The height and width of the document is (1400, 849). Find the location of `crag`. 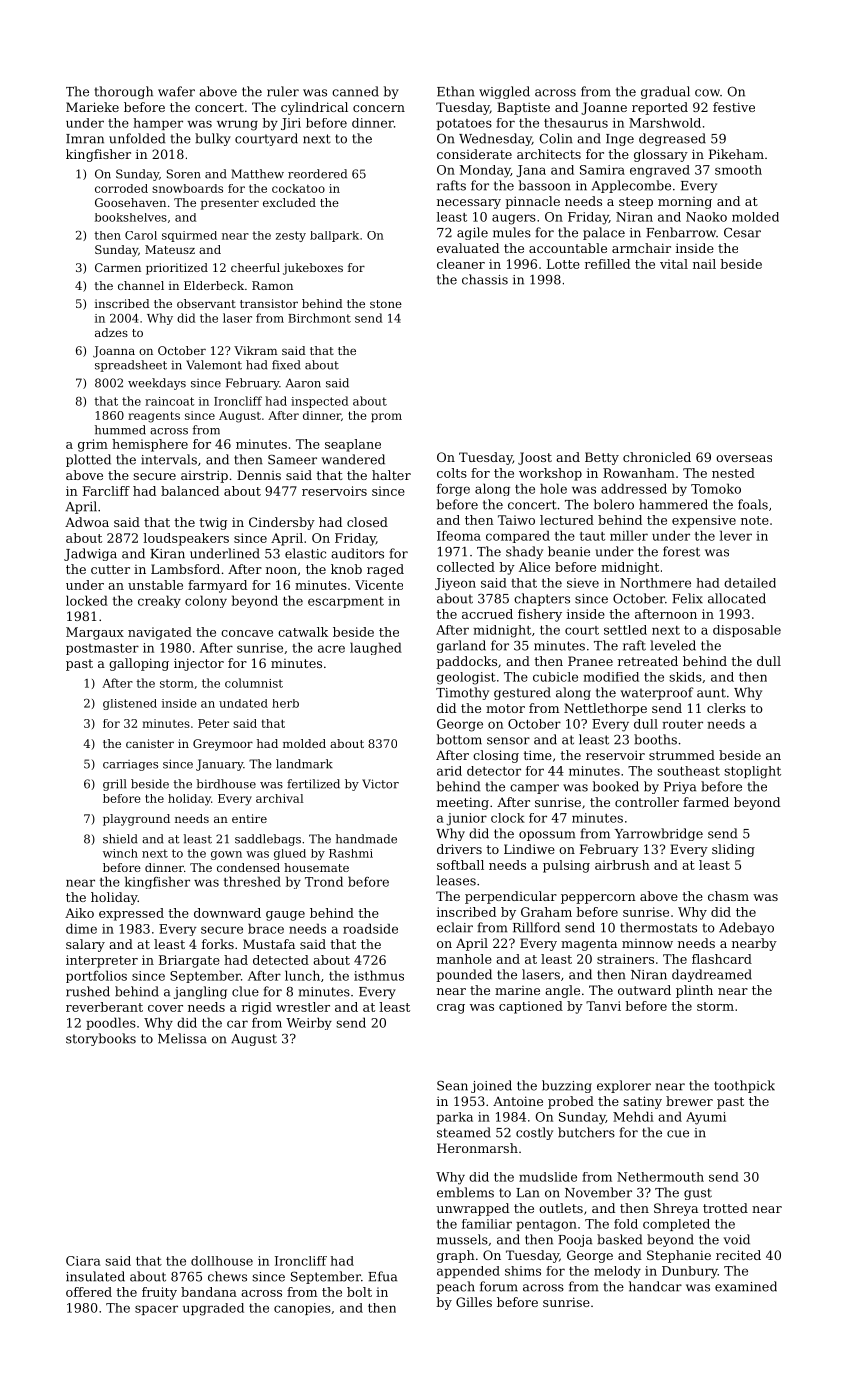

crag is located at coordinates (451, 1009).
